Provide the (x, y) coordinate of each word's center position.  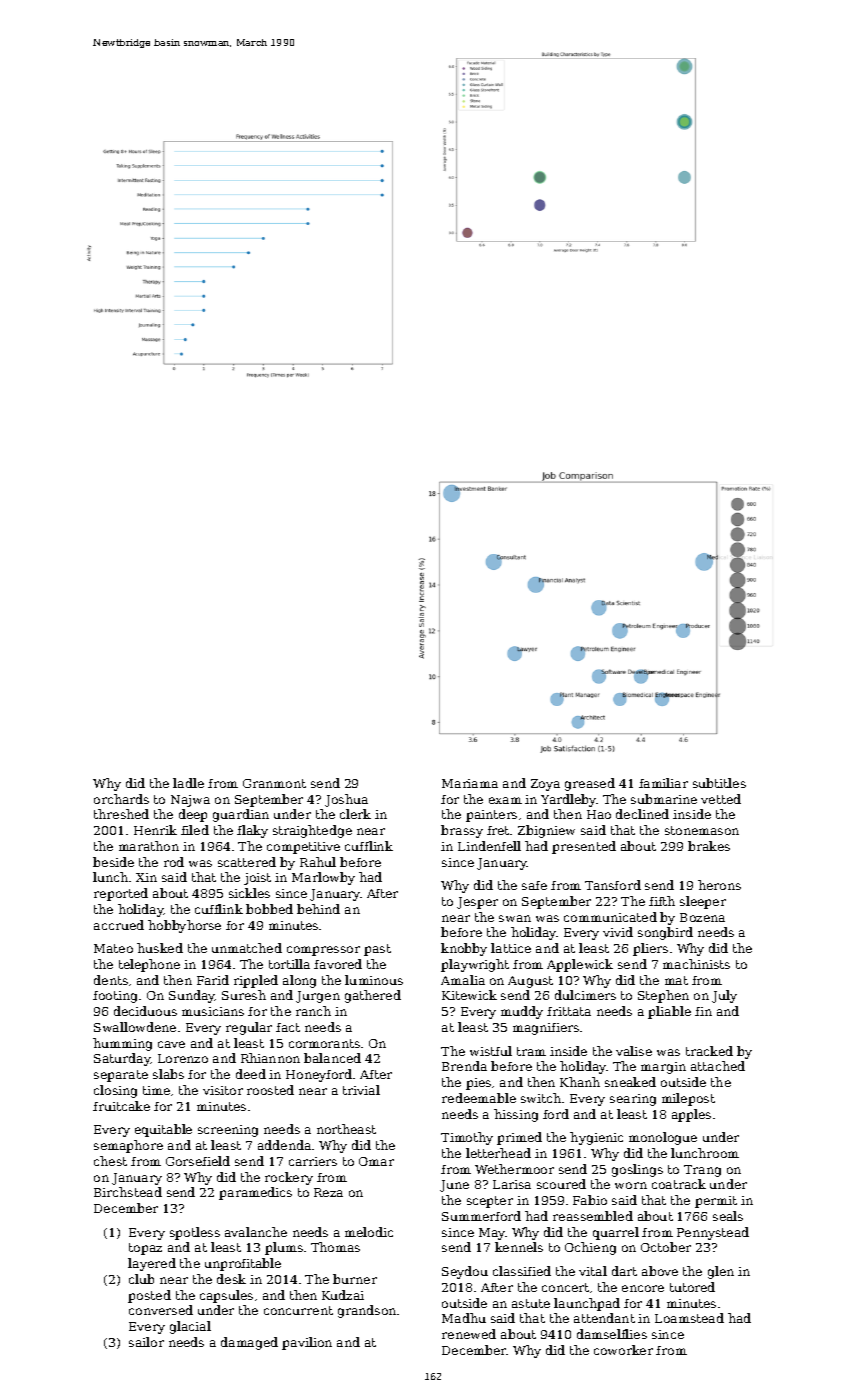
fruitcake (121, 1106)
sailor (146, 1342)
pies (478, 1084)
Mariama (470, 783)
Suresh (244, 995)
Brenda (464, 1066)
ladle (188, 783)
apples (691, 1115)
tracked (709, 1051)
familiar (663, 783)
